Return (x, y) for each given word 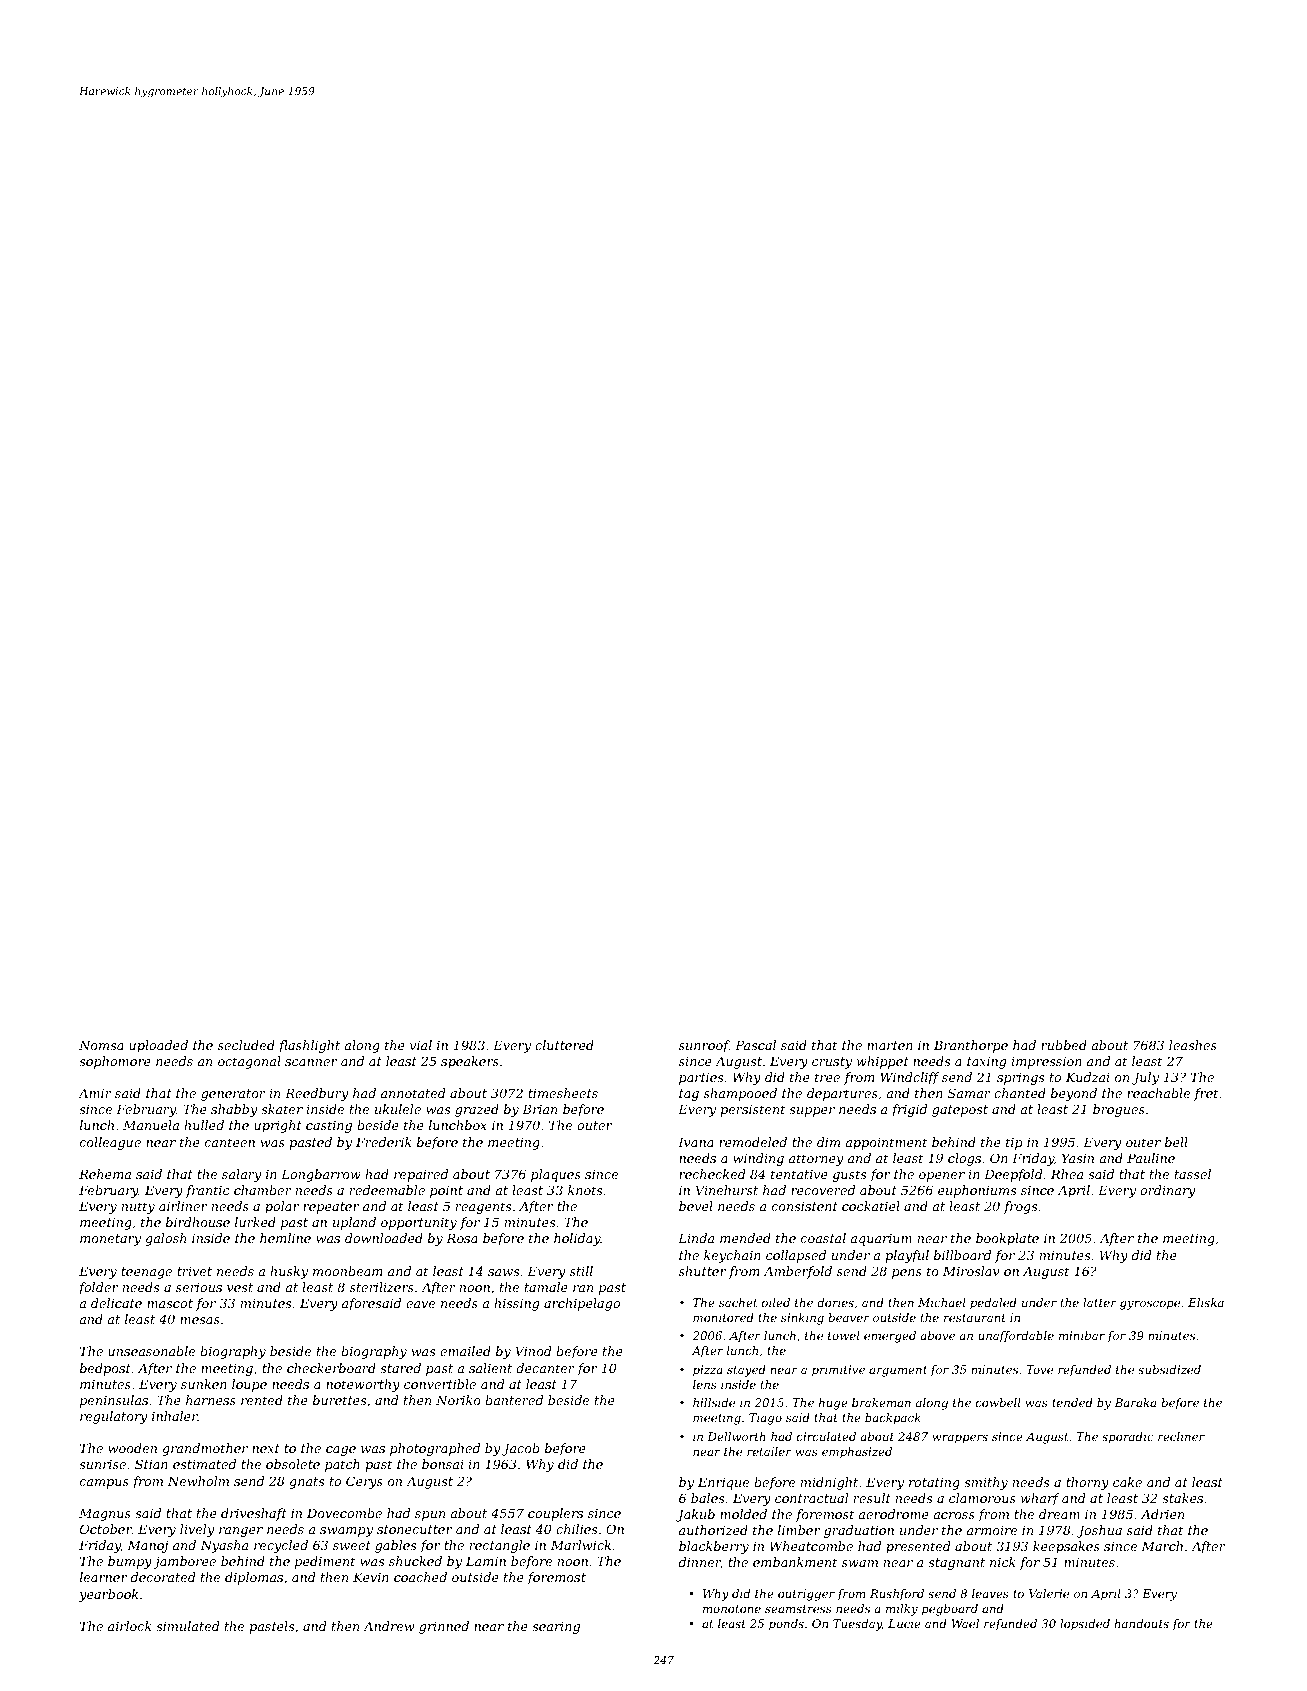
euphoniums (977, 1191)
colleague (110, 1143)
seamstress (798, 1609)
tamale (546, 1287)
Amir (95, 1093)
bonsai (443, 1464)
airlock (130, 1626)
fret (1206, 1094)
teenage (146, 1273)
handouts (1141, 1623)
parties (701, 1078)
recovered (823, 1190)
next (266, 1448)
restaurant (975, 1318)
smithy (986, 1483)
